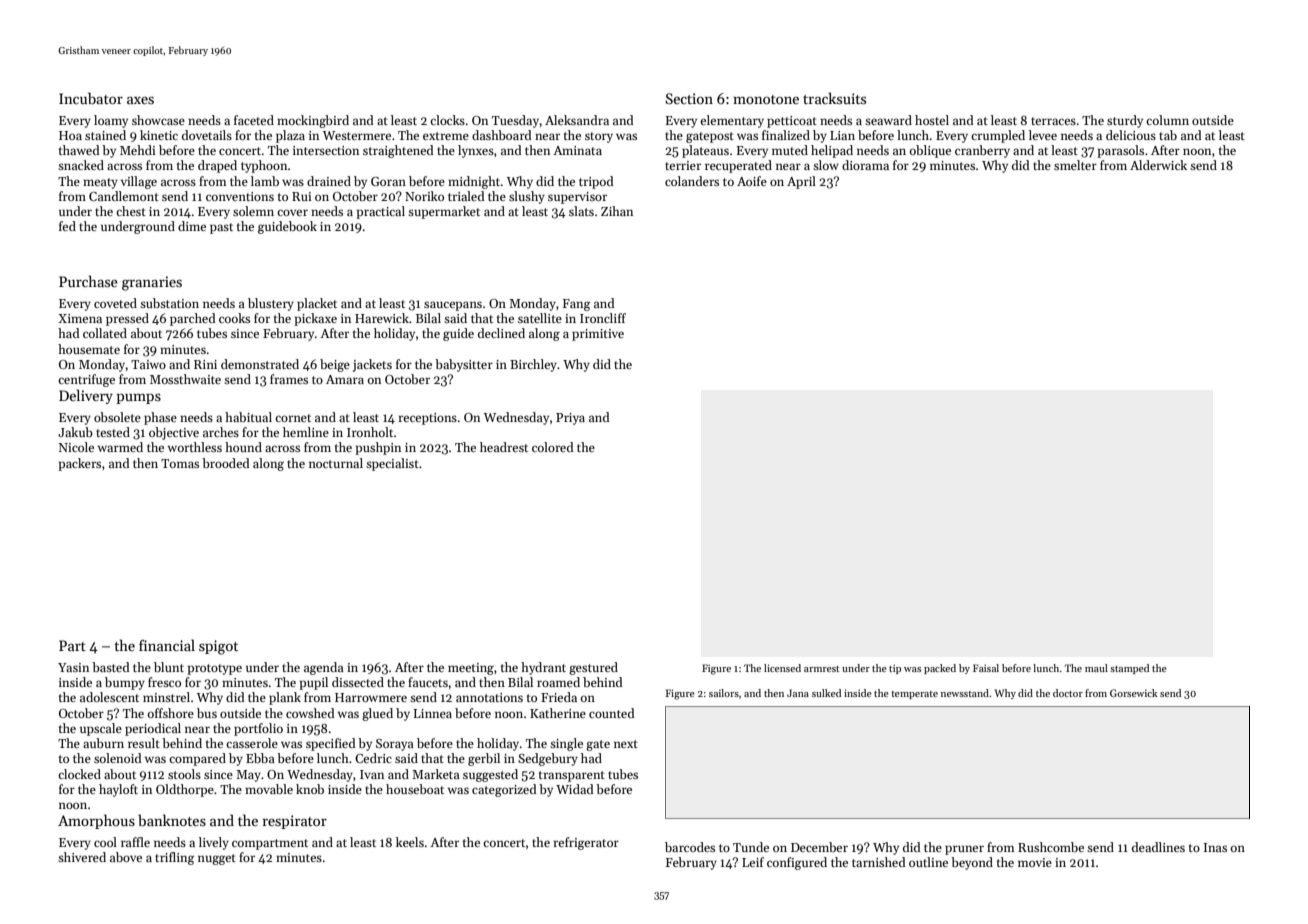 Image resolution: width=1308 pixels, height=924 pixels. I want to click on monotone, so click(766, 99).
